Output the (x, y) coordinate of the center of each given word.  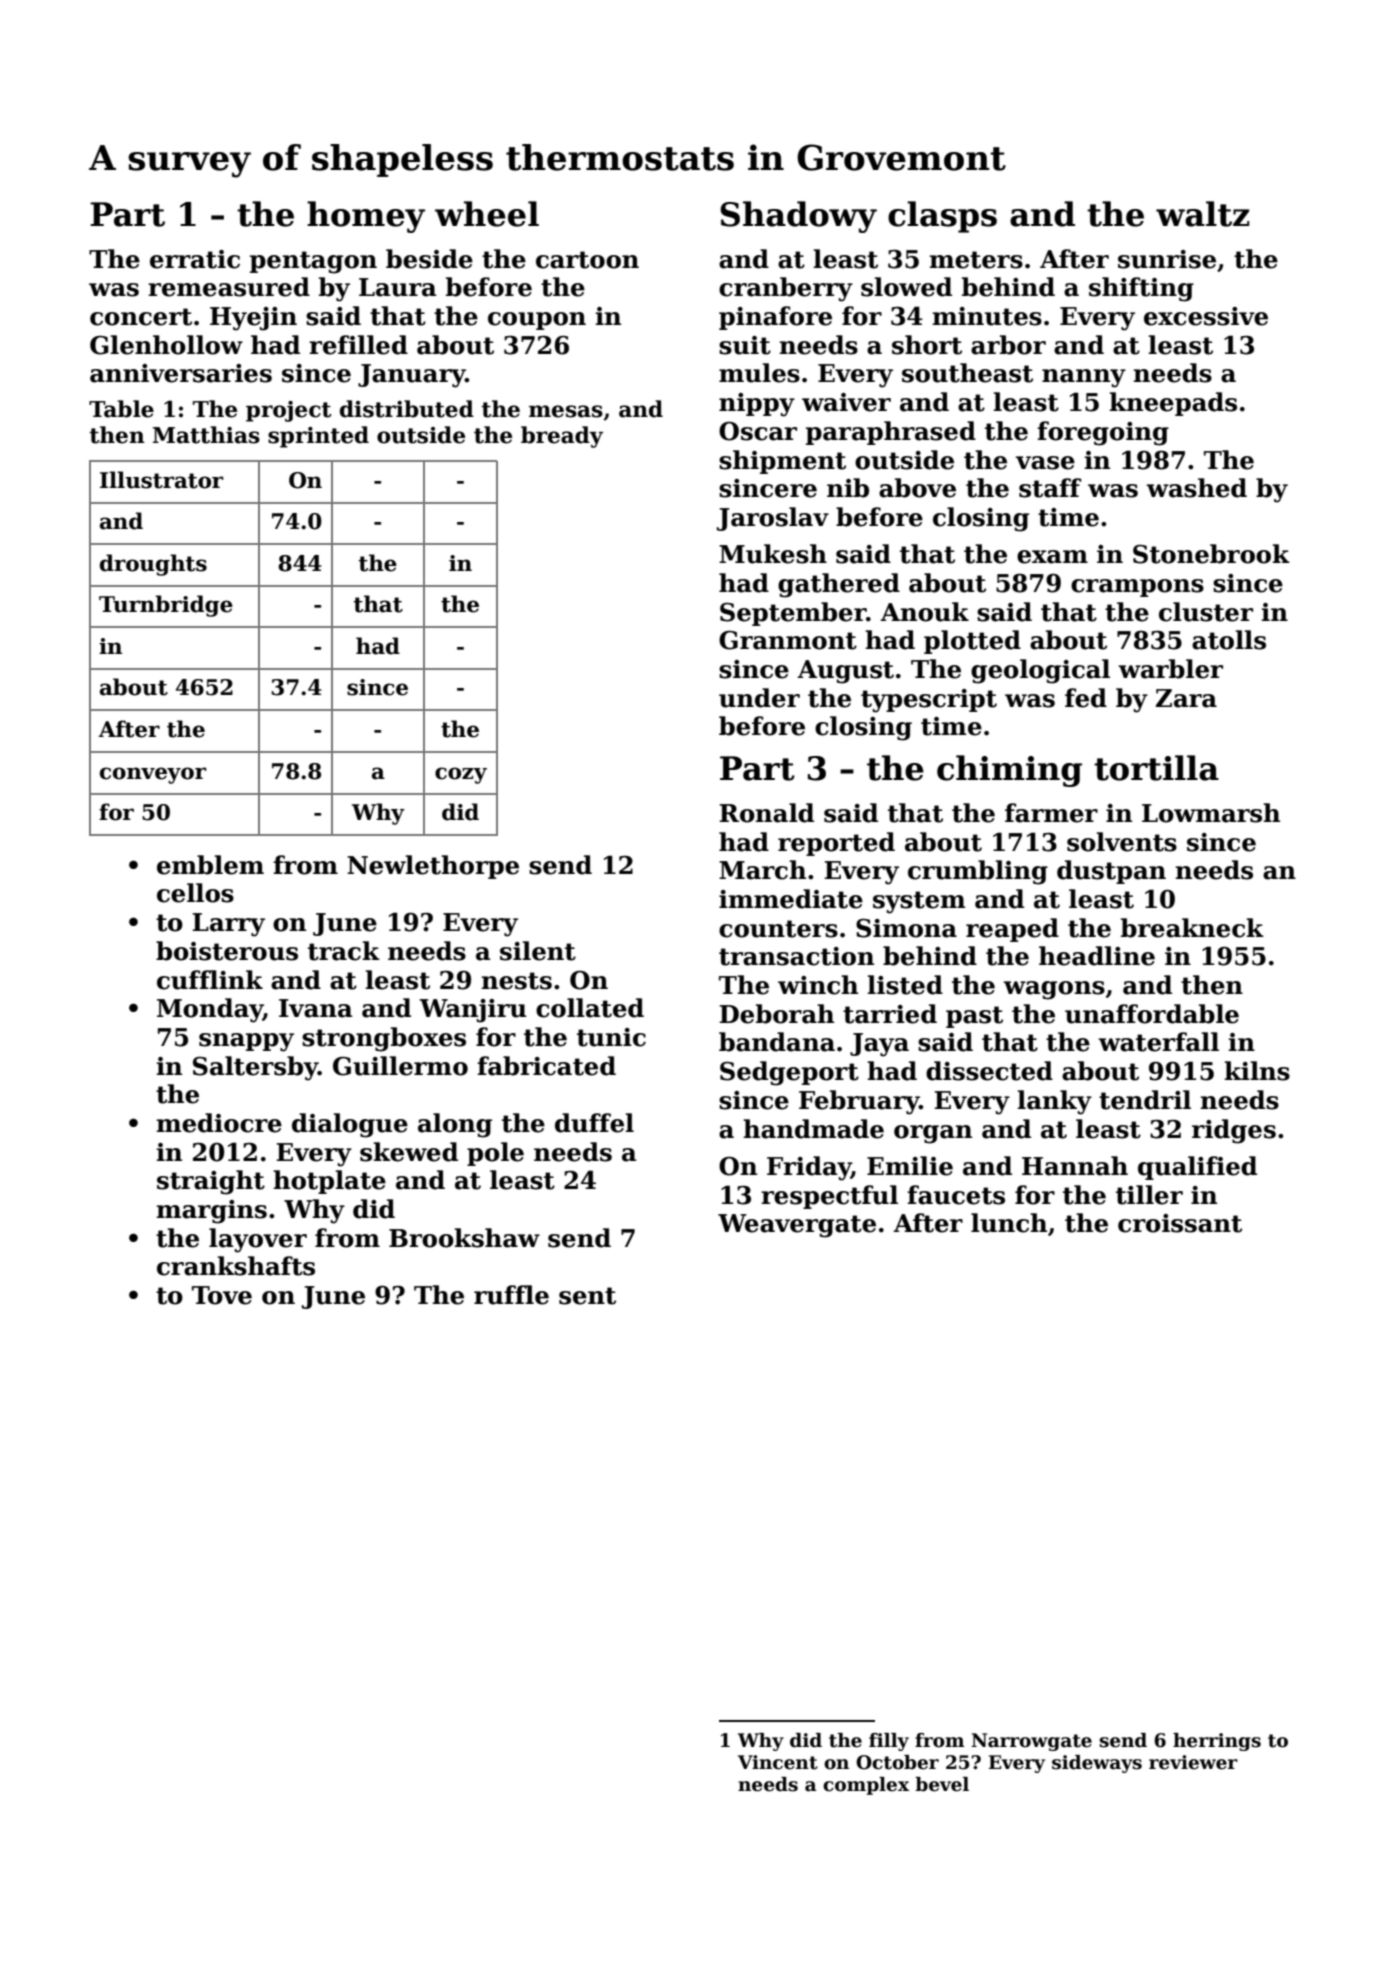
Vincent (778, 1762)
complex (866, 1786)
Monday (210, 1010)
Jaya (879, 1045)
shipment (782, 462)
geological (1040, 671)
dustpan (1111, 872)
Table (121, 409)
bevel (942, 1784)
